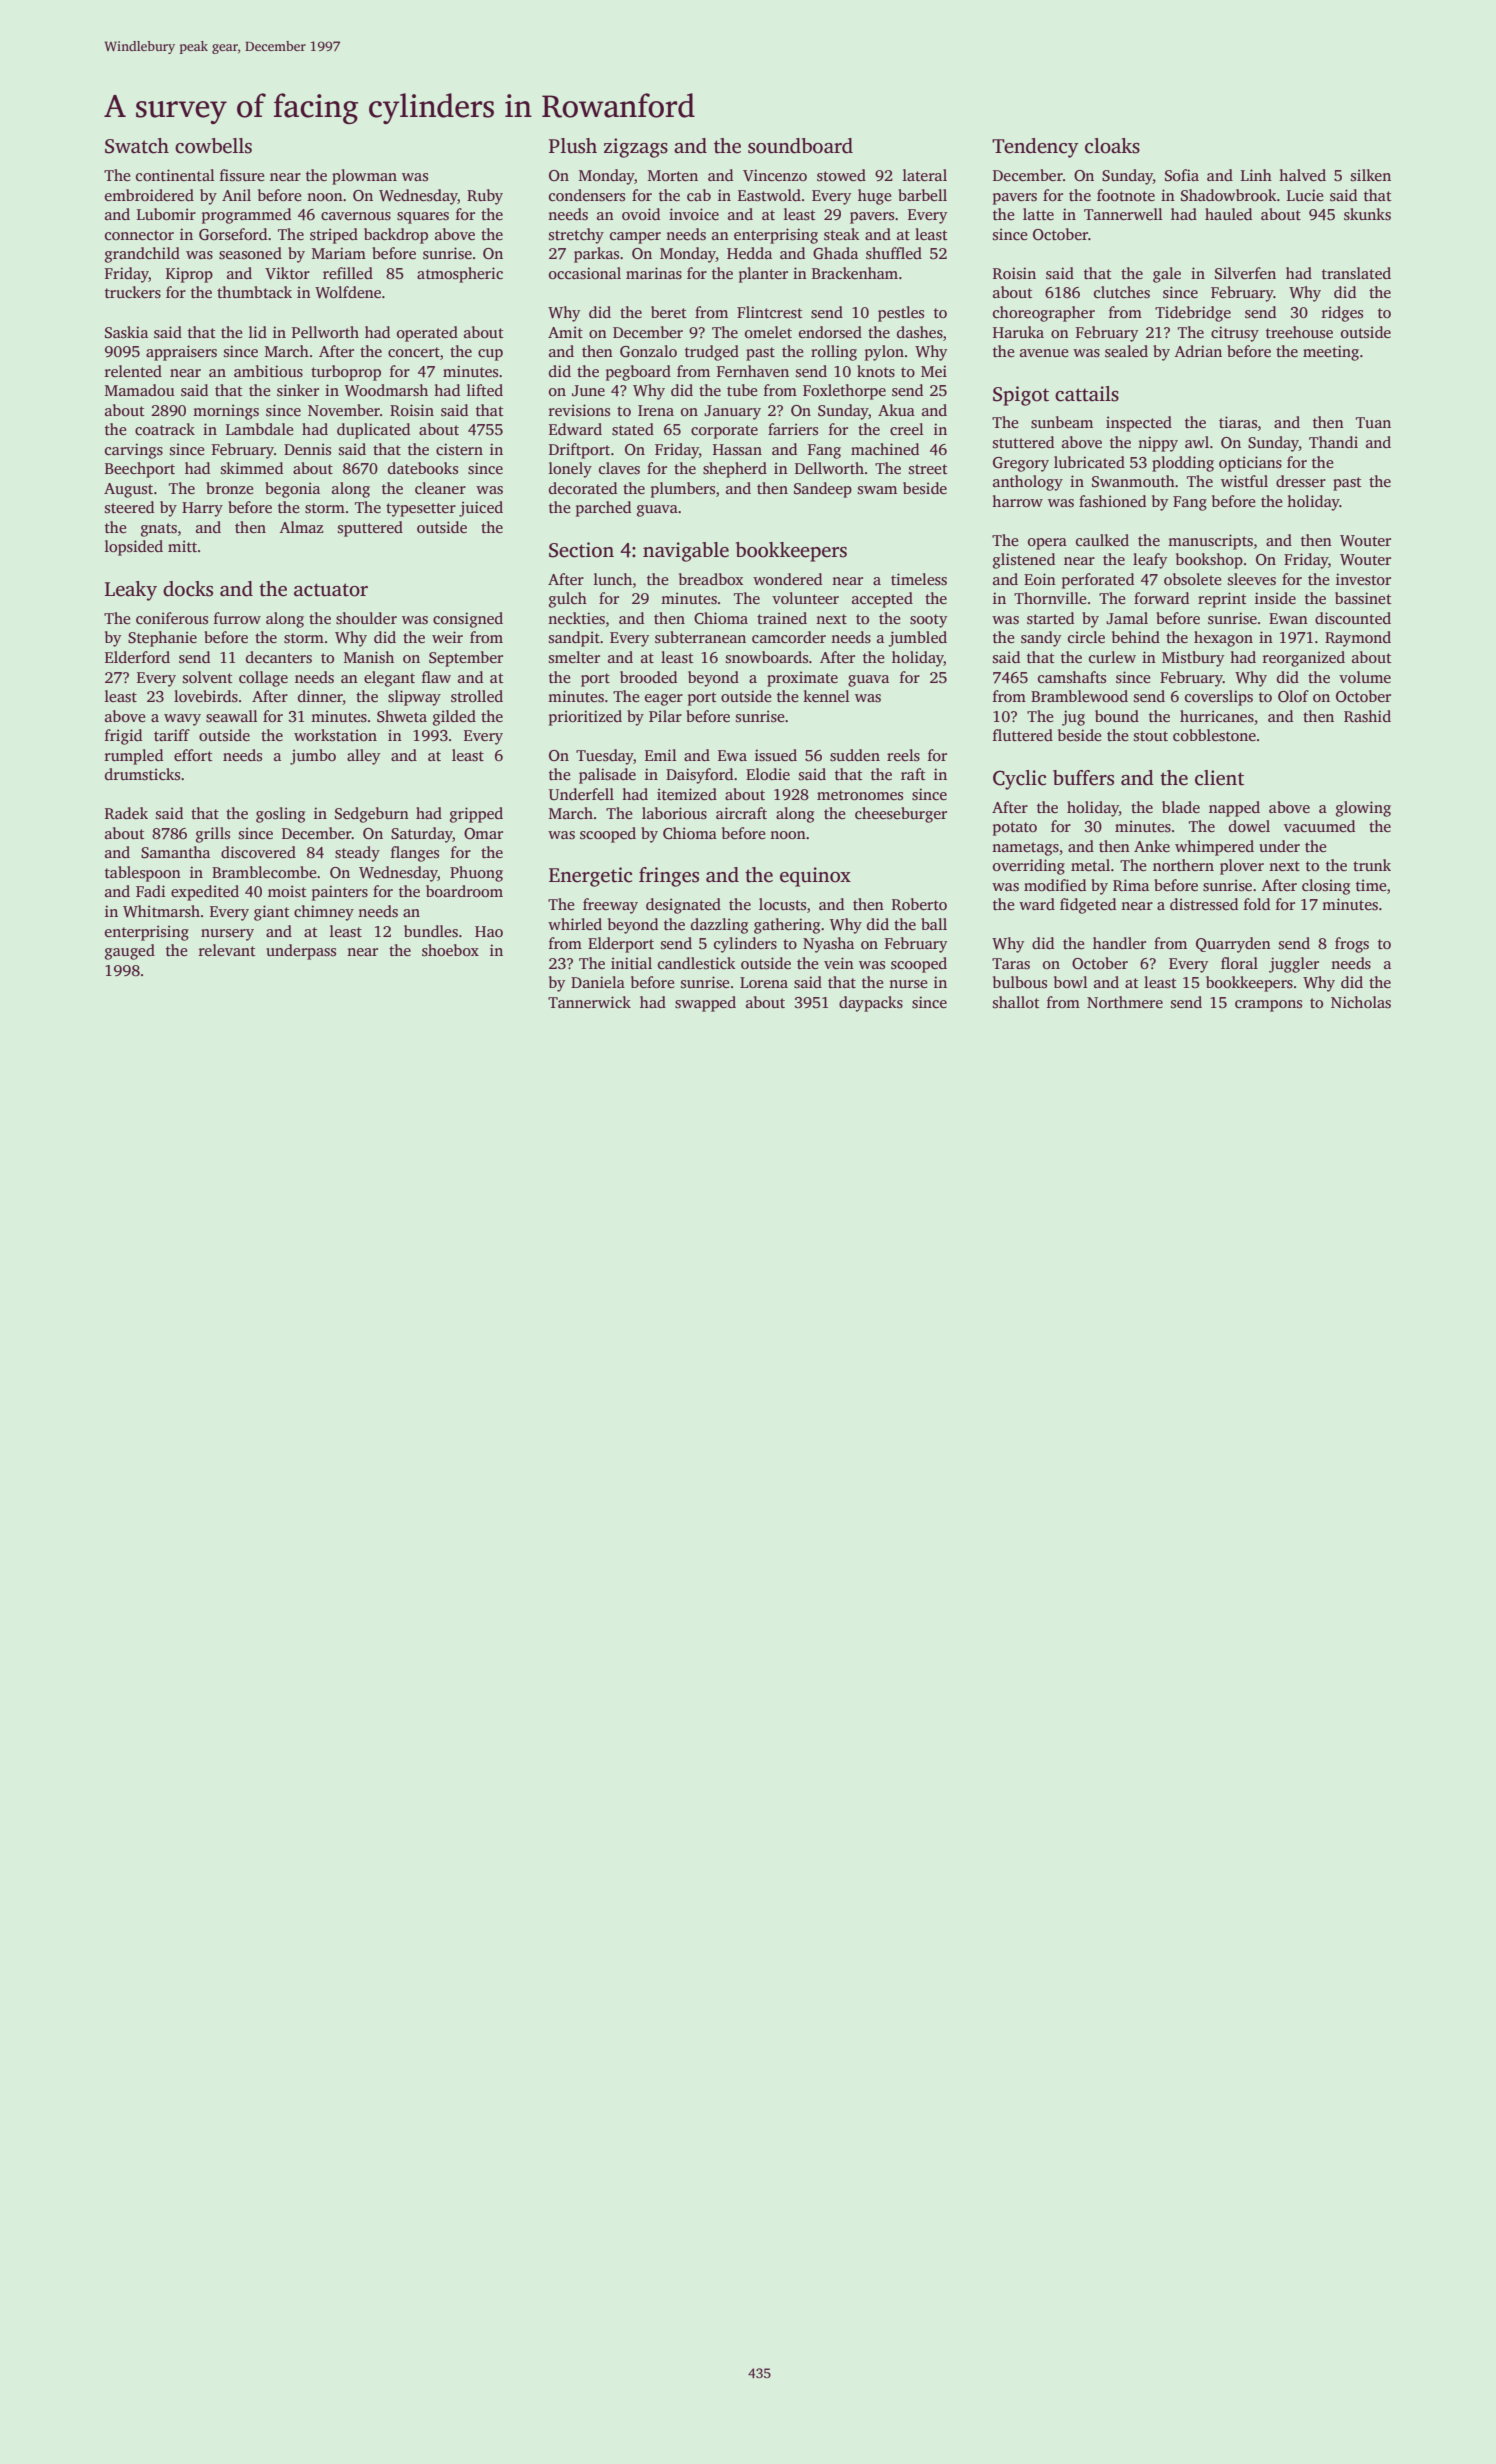 The width and height of the image is (1496, 2464). What do you see at coordinates (800, 146) in the image?
I see `soundboard` at bounding box center [800, 146].
